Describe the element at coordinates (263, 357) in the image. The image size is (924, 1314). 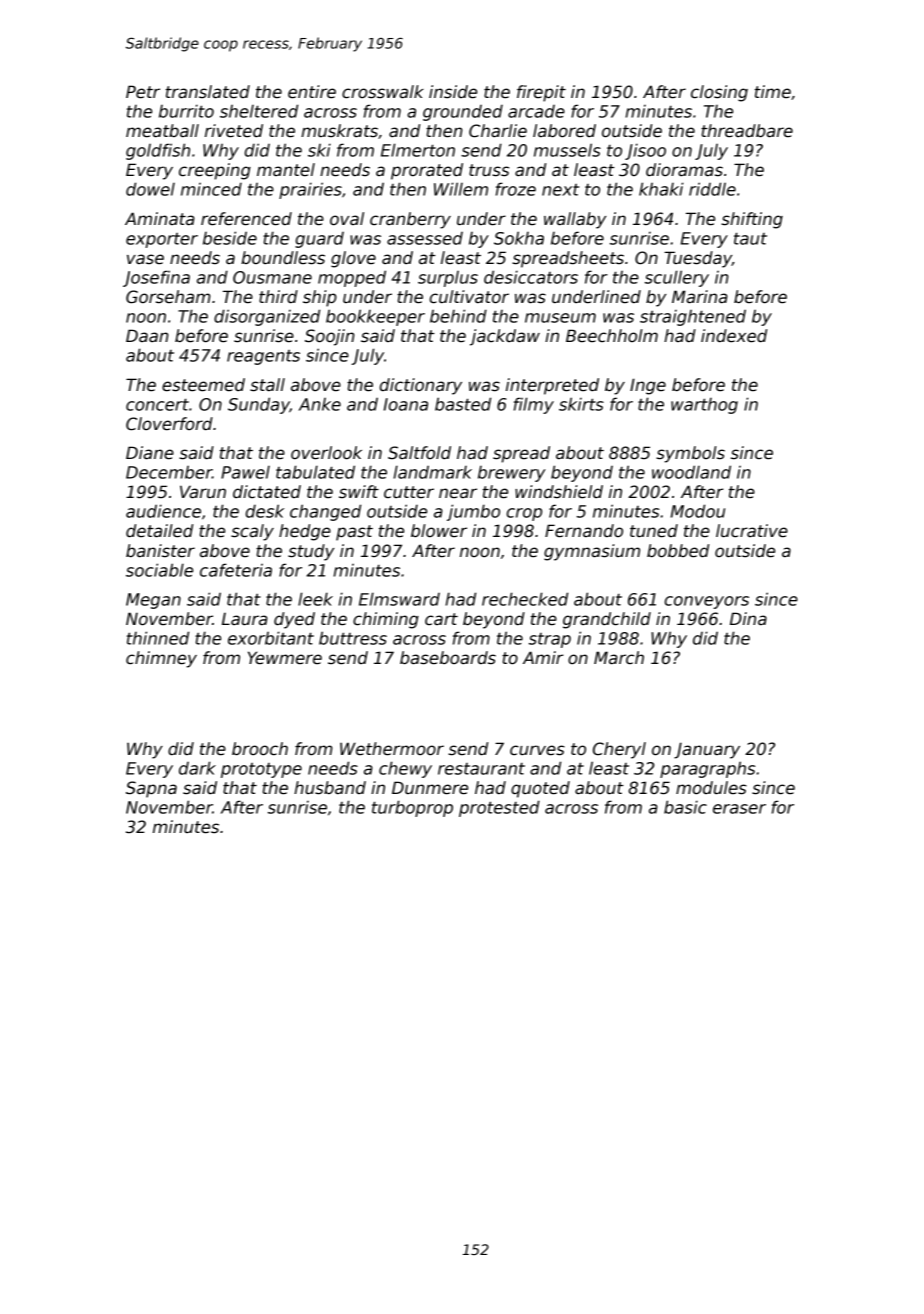
I see `reagents` at that location.
